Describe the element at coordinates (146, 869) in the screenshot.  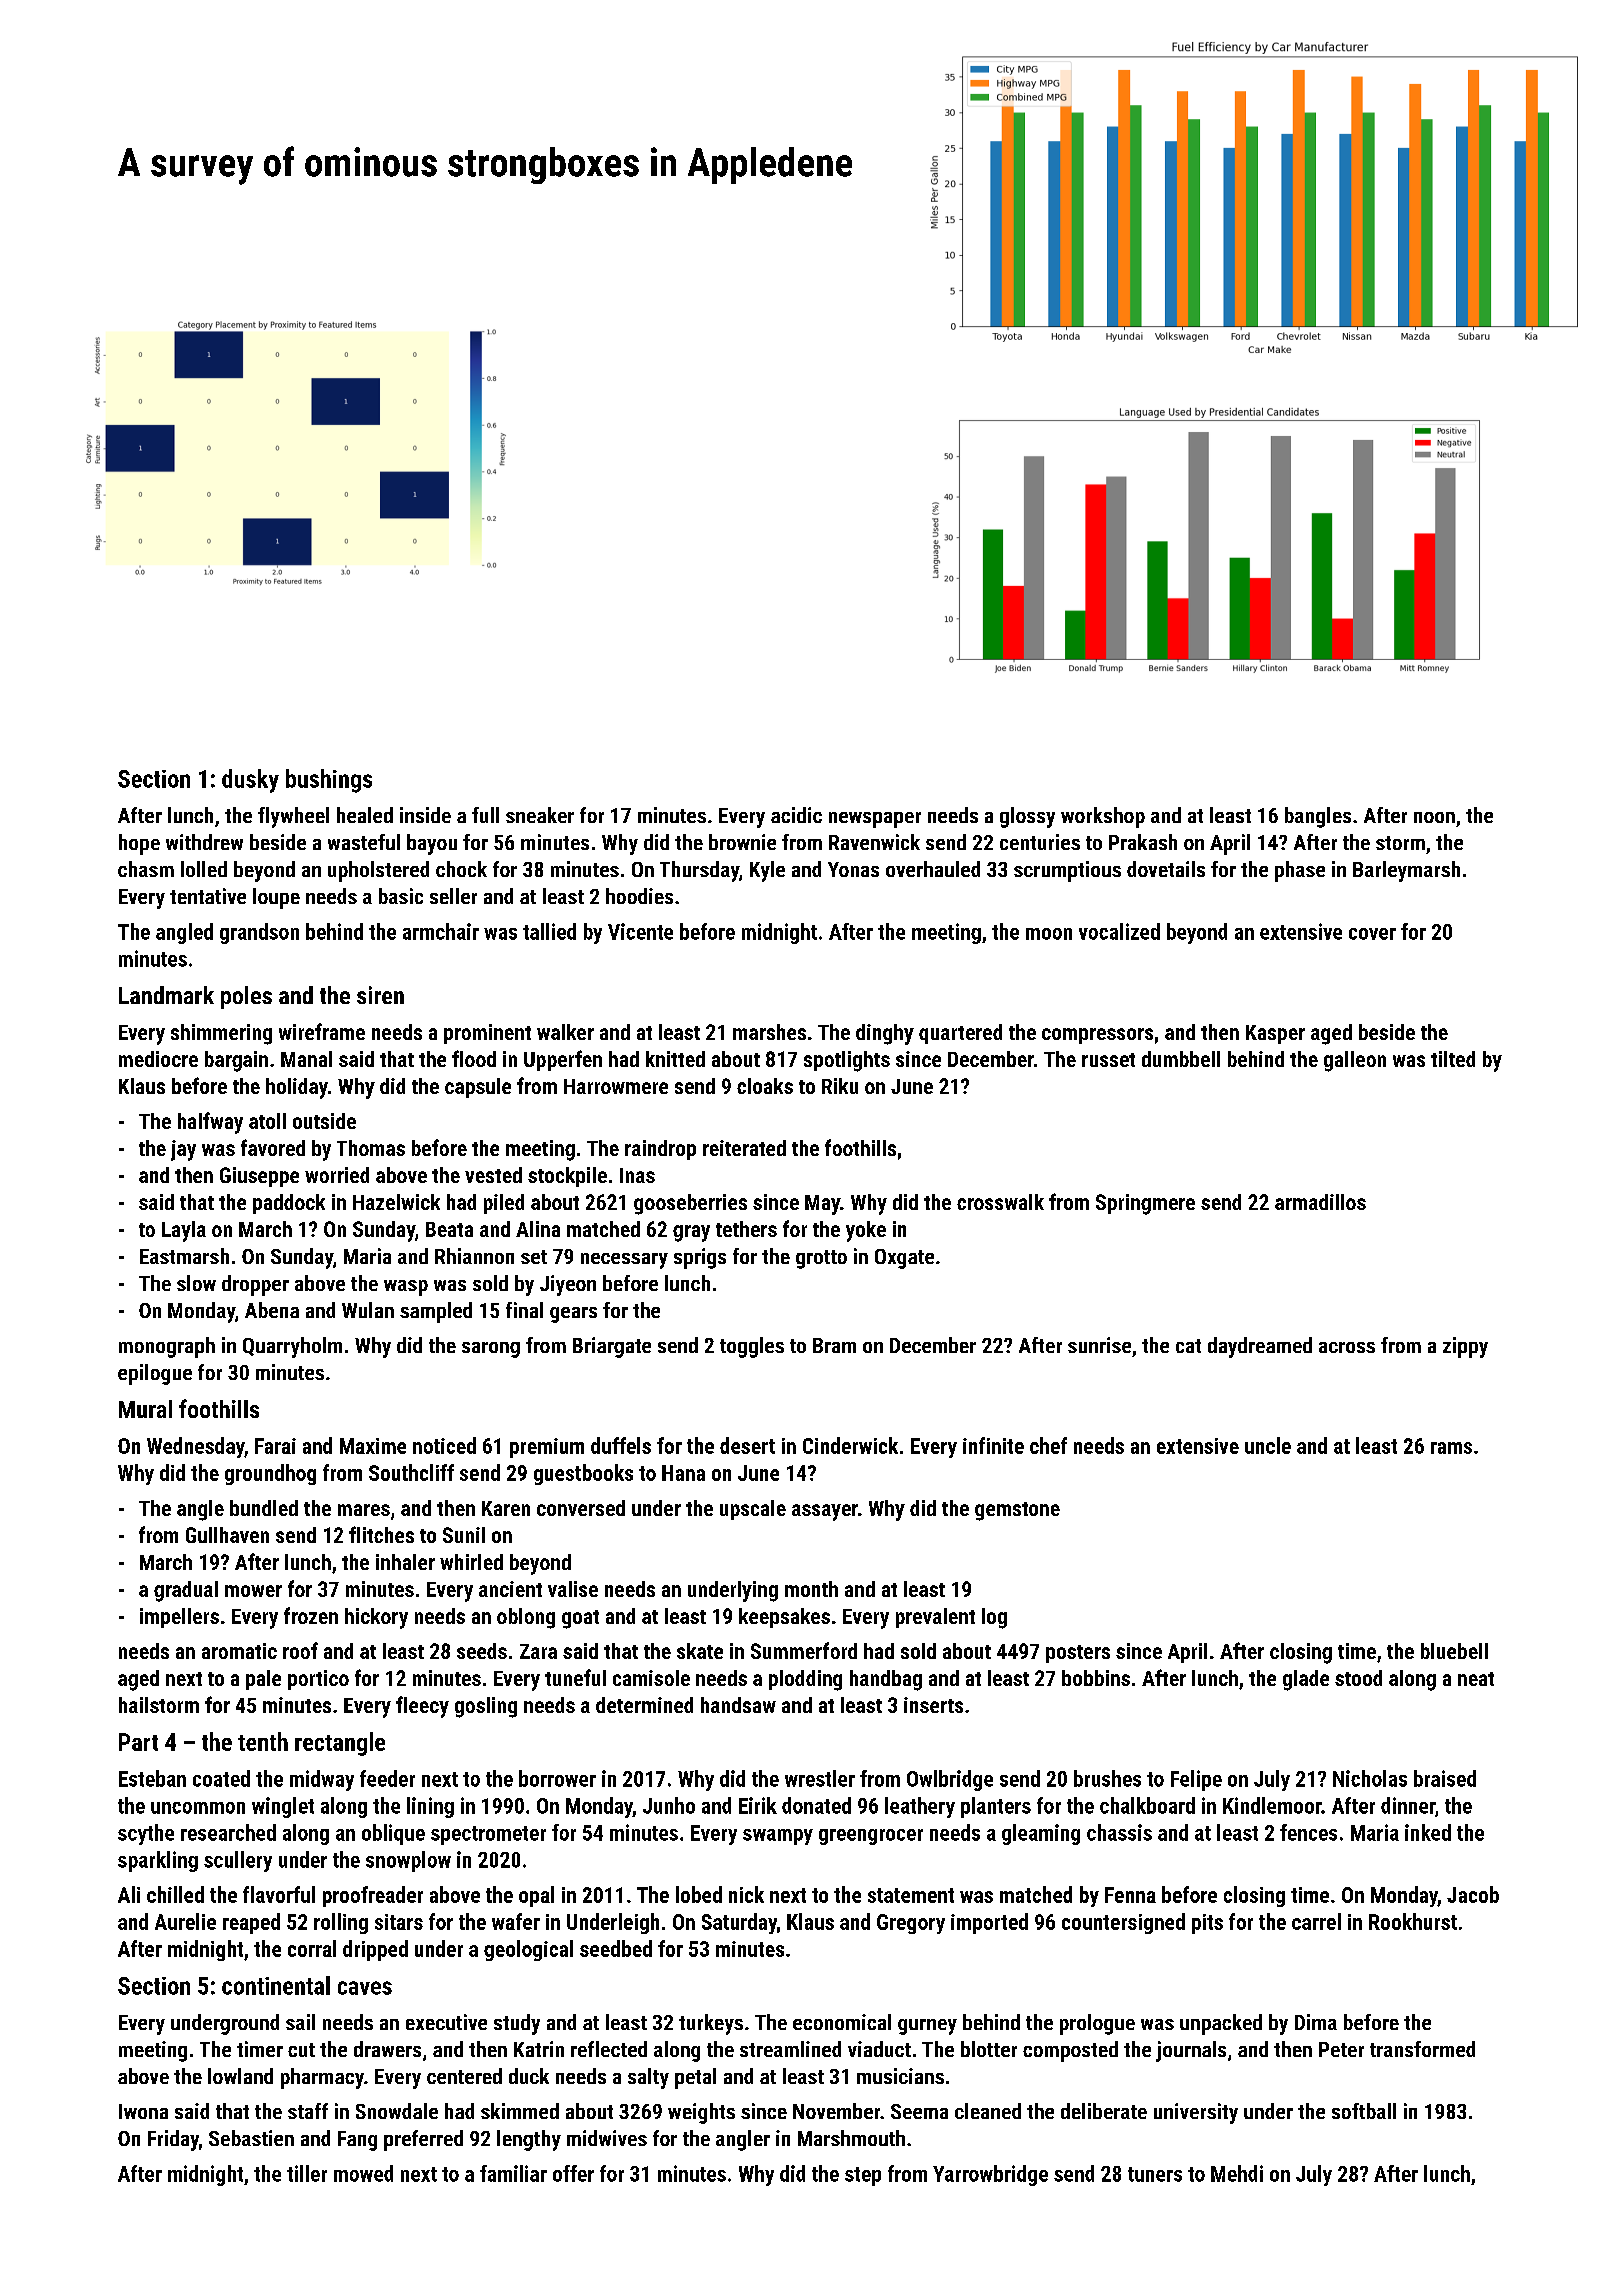
I see `chasm` at that location.
